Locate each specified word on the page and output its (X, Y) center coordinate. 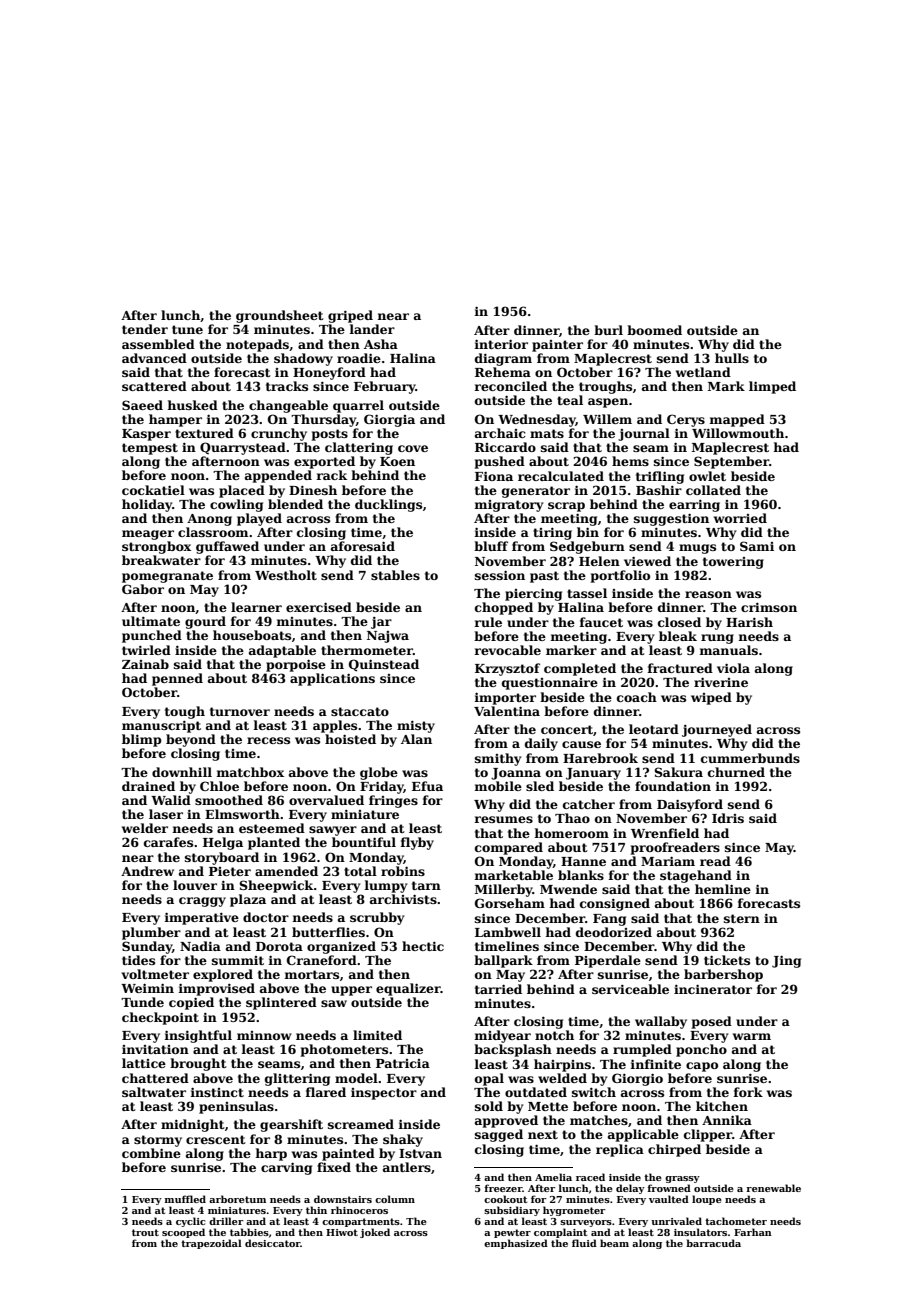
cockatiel (153, 490)
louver (195, 885)
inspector (384, 1094)
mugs (697, 549)
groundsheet (280, 316)
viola (733, 668)
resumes (503, 819)
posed (712, 1022)
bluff (491, 546)
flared (325, 1092)
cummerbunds (750, 758)
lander (372, 329)
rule (488, 622)
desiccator (273, 1243)
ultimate (151, 621)
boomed (654, 330)
